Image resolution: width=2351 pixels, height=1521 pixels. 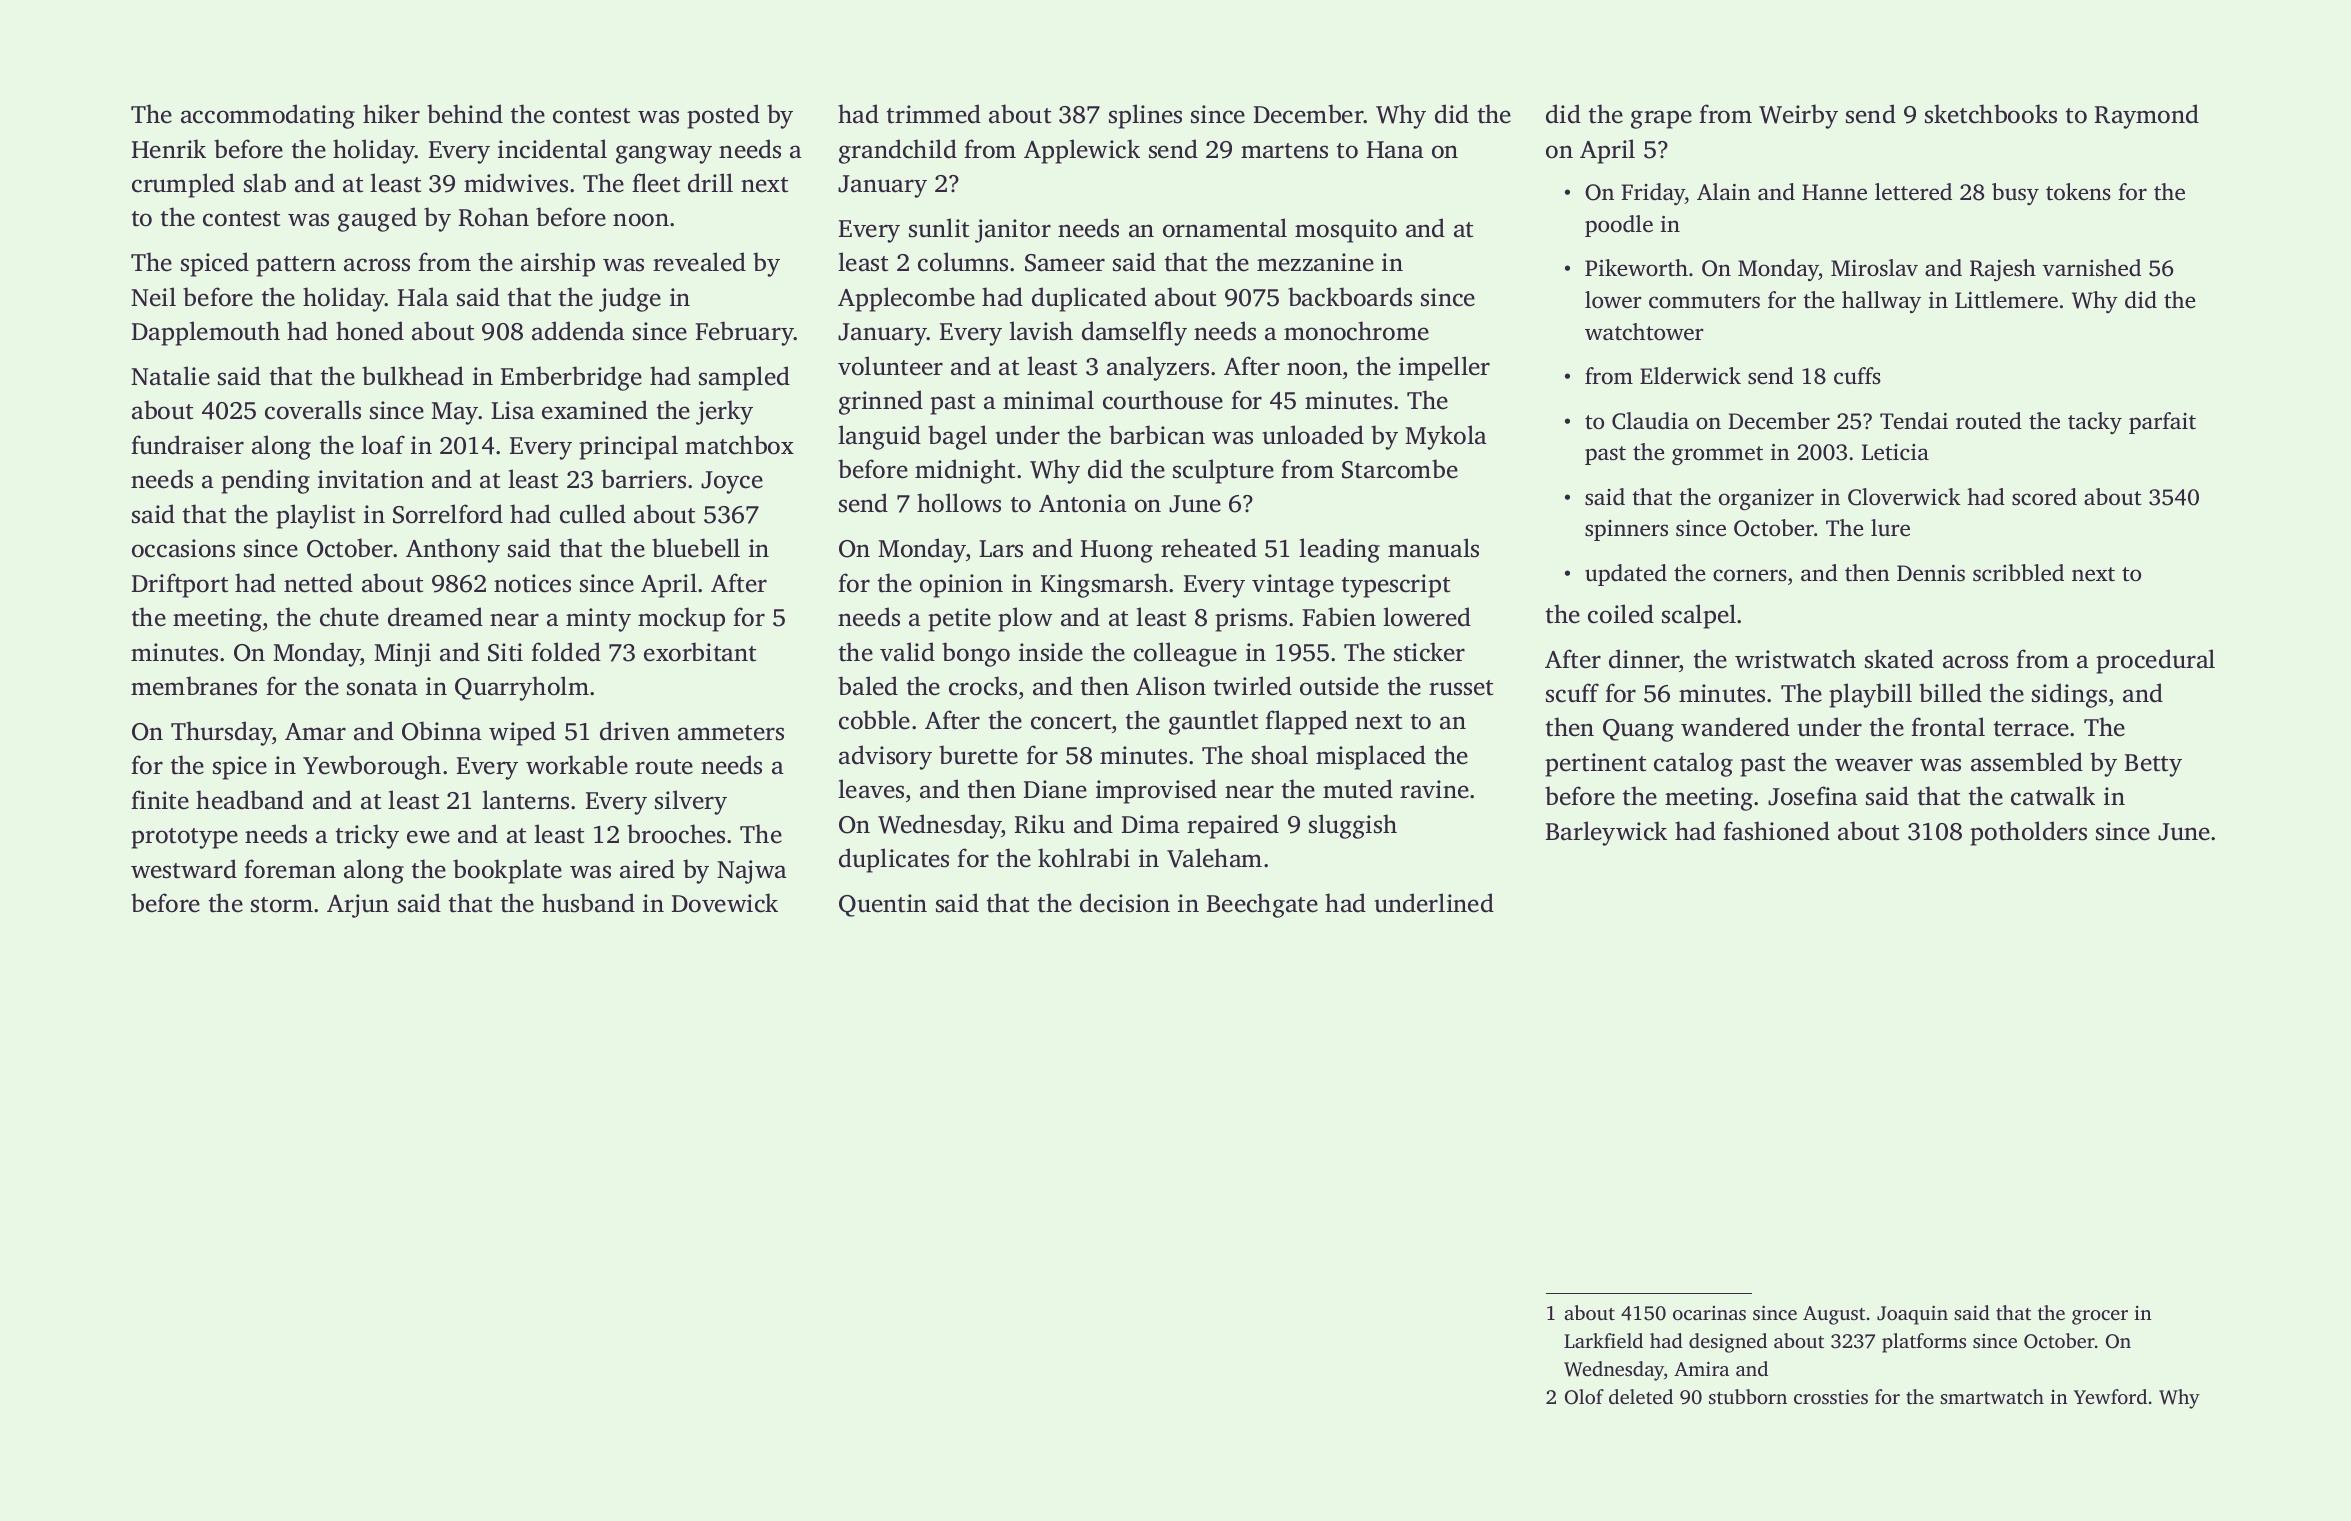 I want to click on deleted, so click(x=1641, y=1396).
